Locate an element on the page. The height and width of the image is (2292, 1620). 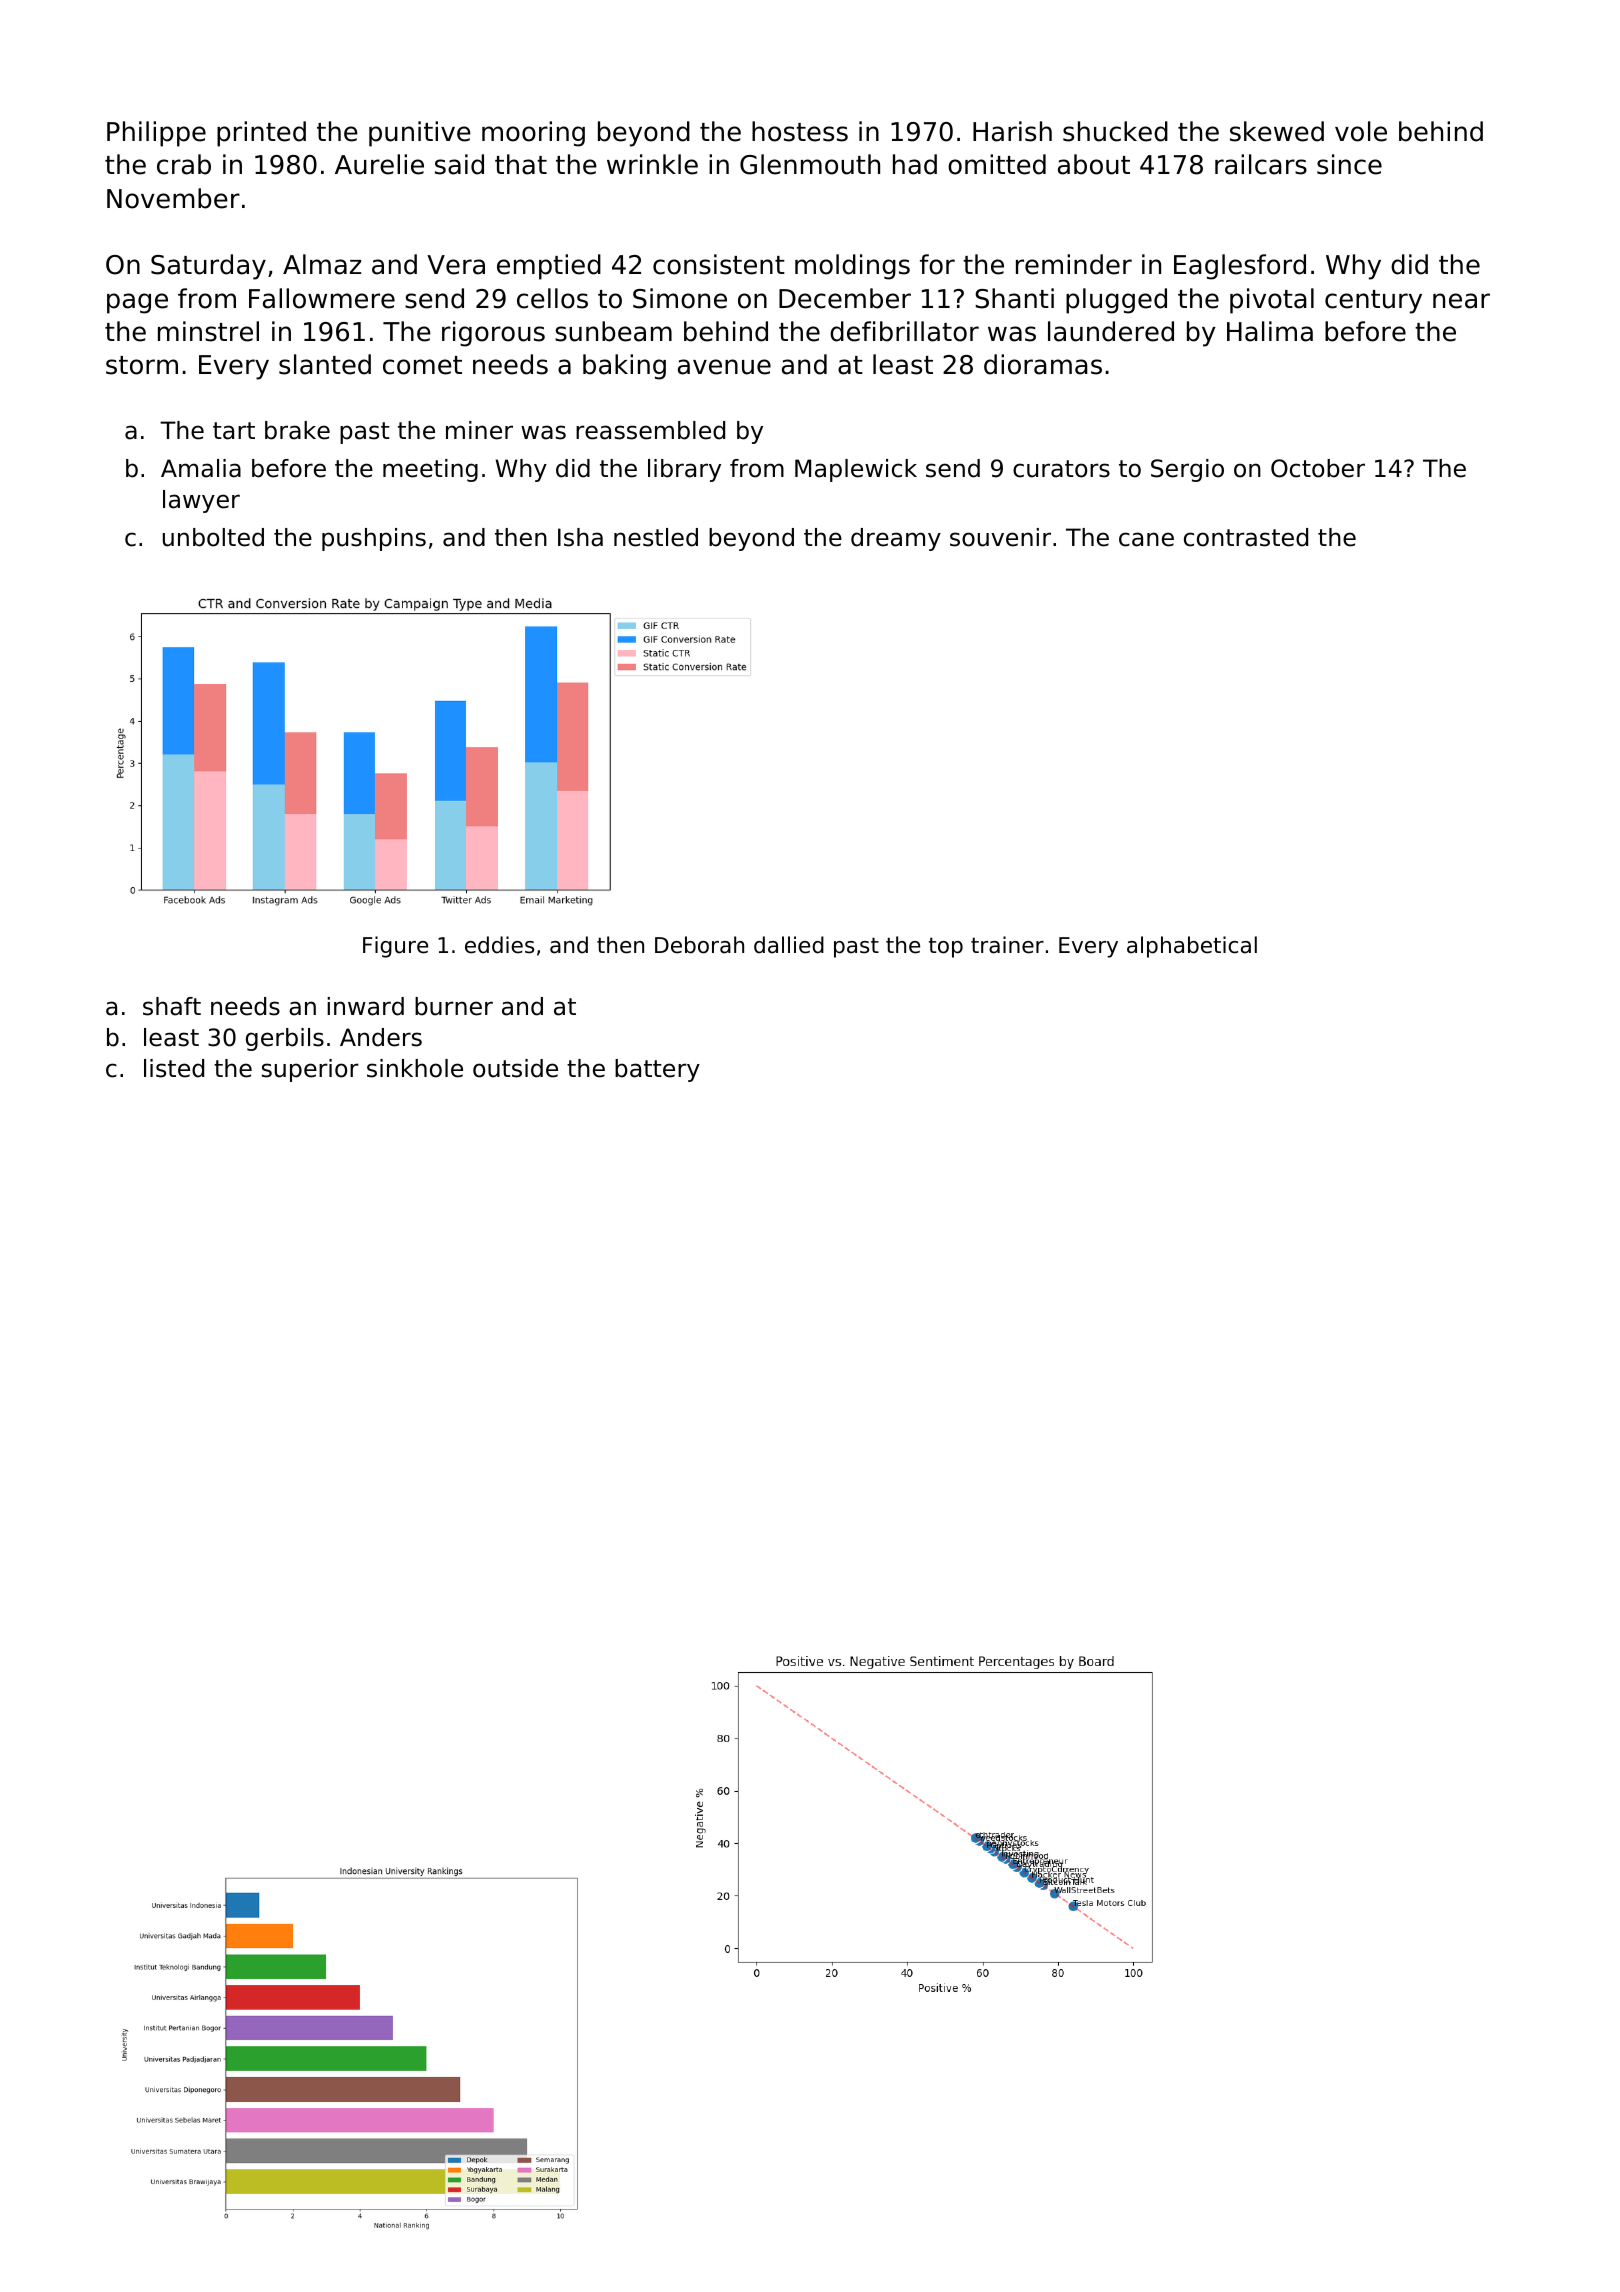
Sergio is located at coordinates (1187, 470).
